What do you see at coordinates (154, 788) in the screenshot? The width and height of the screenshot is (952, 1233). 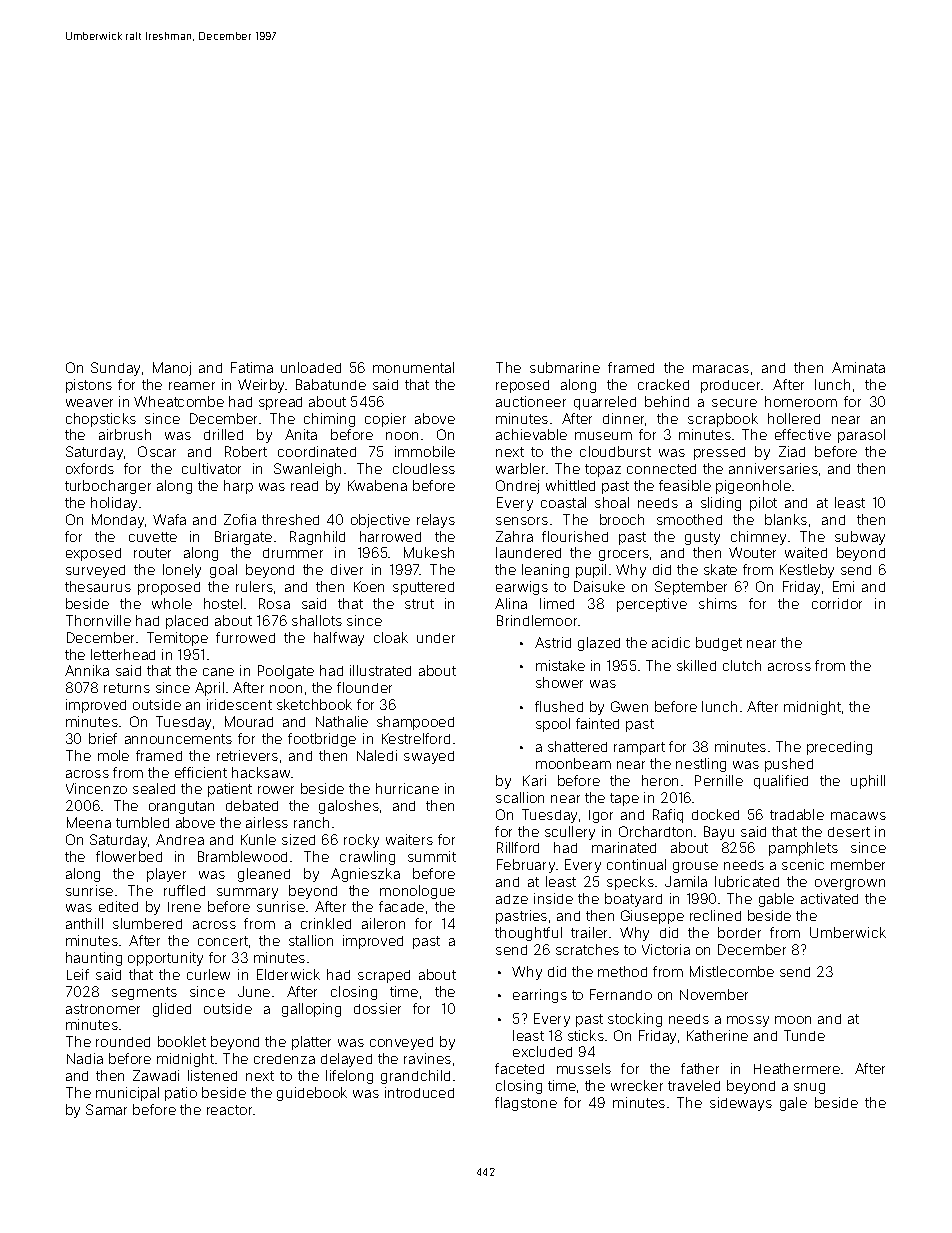 I see `sealed` at bounding box center [154, 788].
